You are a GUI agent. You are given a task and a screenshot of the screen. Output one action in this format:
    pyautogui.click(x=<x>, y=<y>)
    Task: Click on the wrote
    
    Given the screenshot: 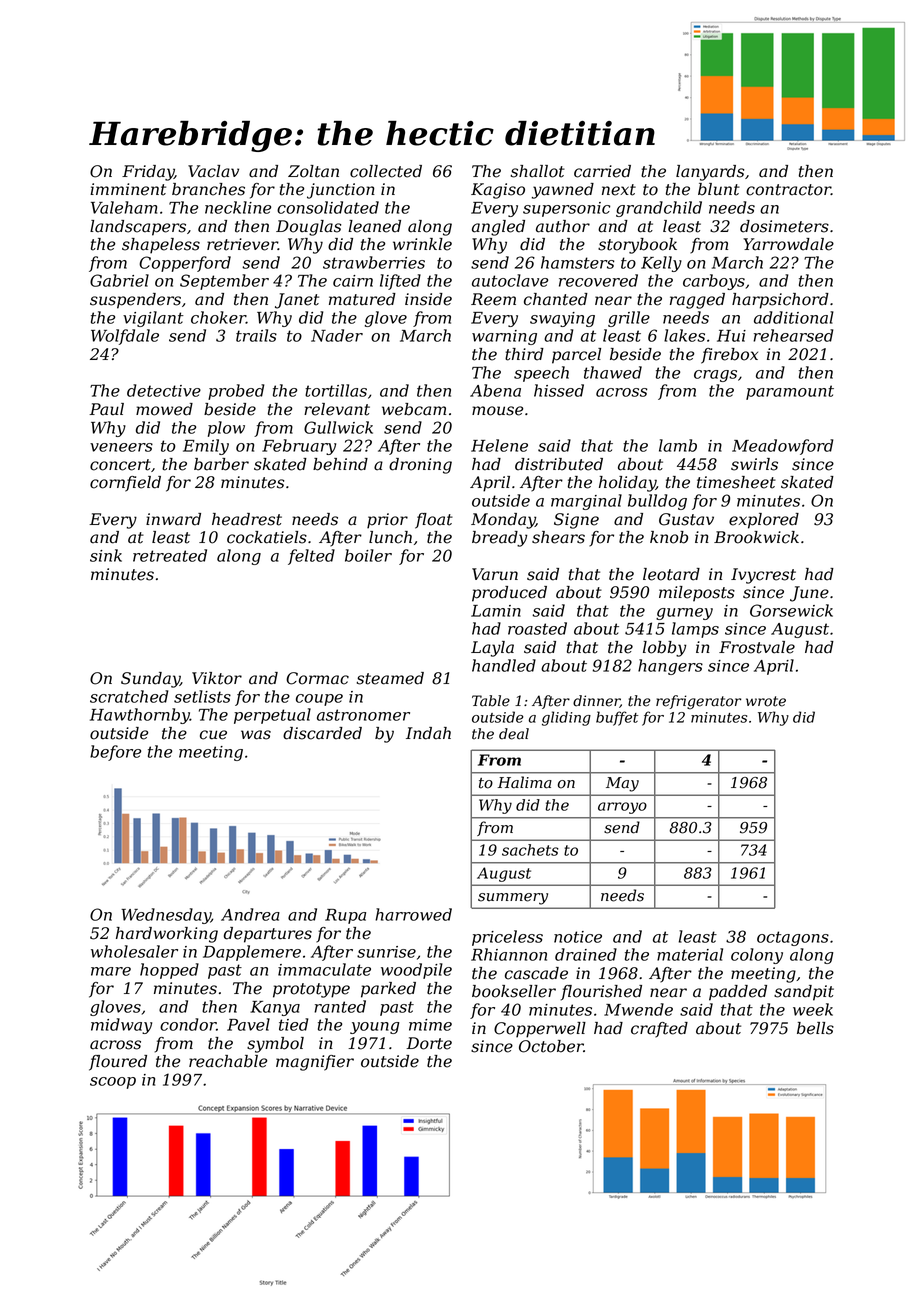 What is the action you would take?
    pyautogui.click(x=766, y=701)
